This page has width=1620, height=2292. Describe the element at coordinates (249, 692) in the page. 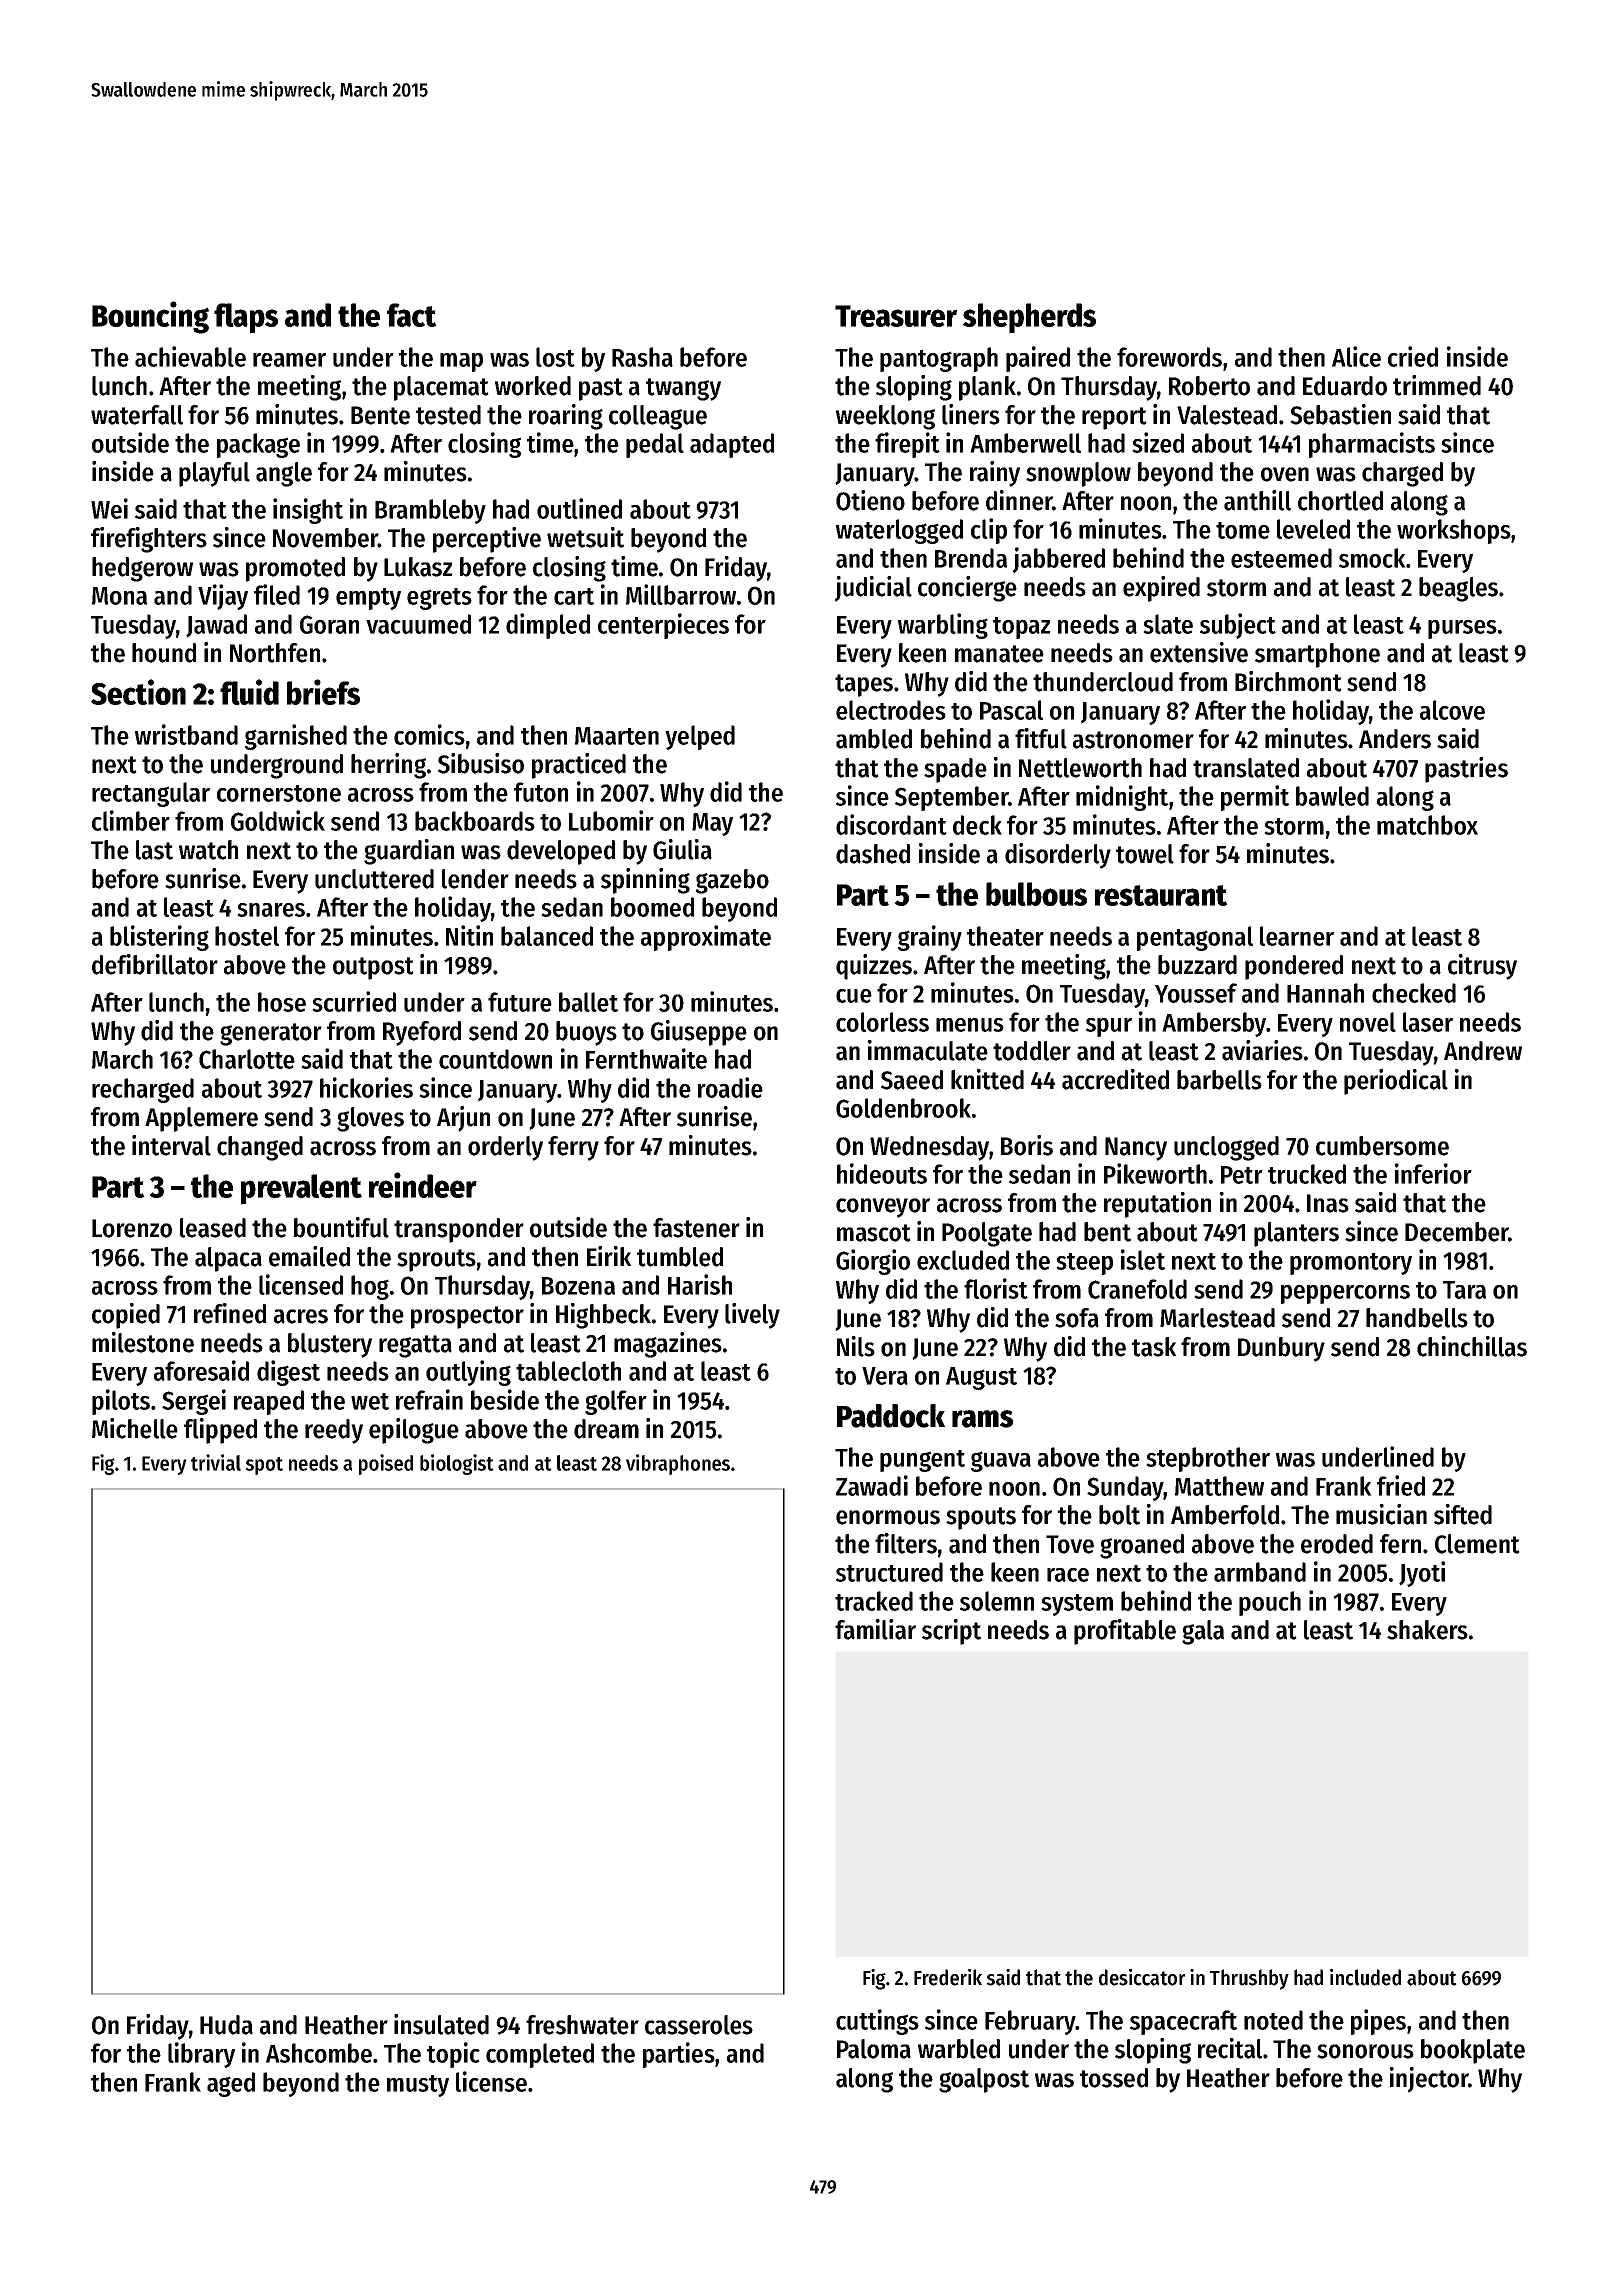

I see `fluid` at that location.
